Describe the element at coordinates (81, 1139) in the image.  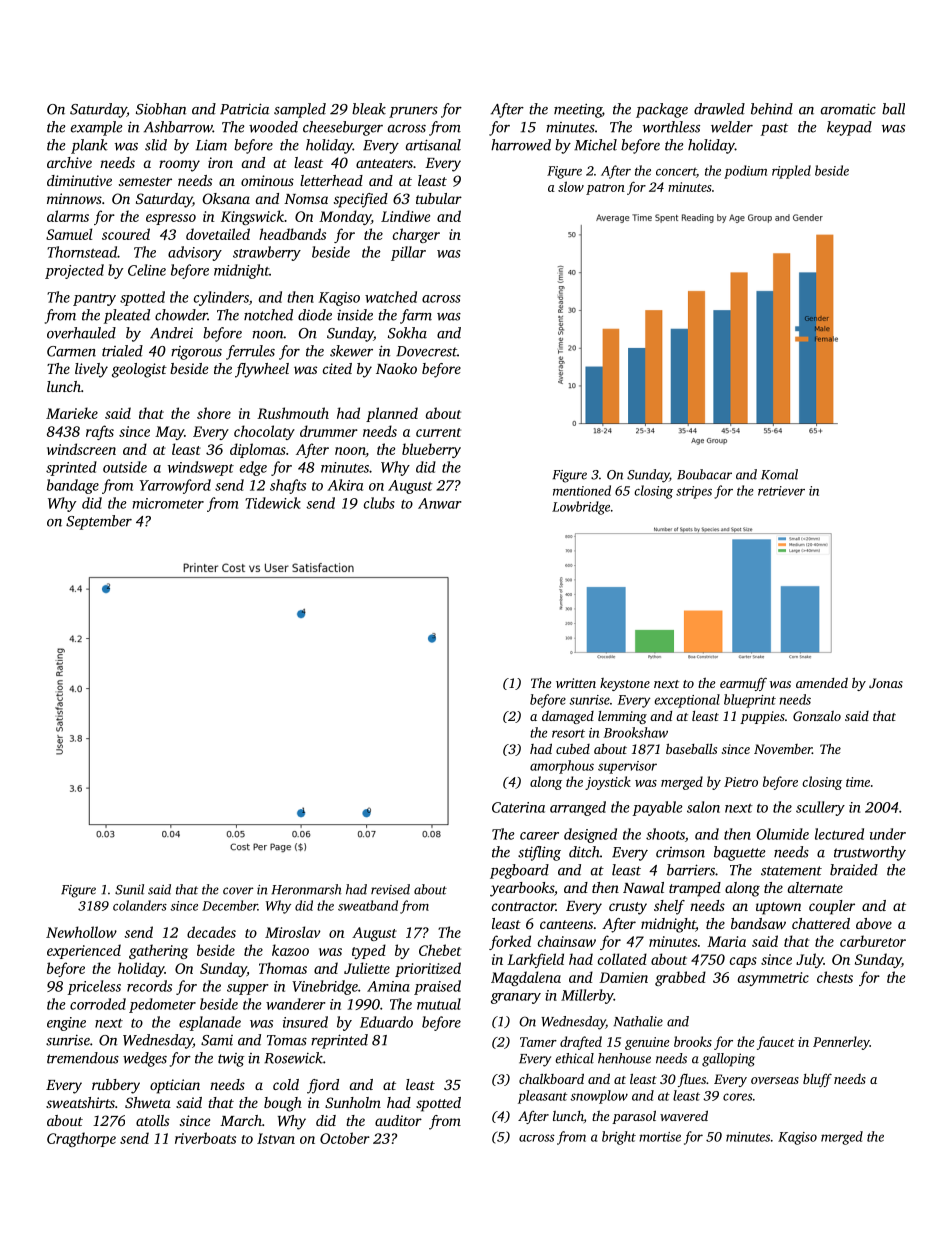
I see `Cragthorpe` at that location.
